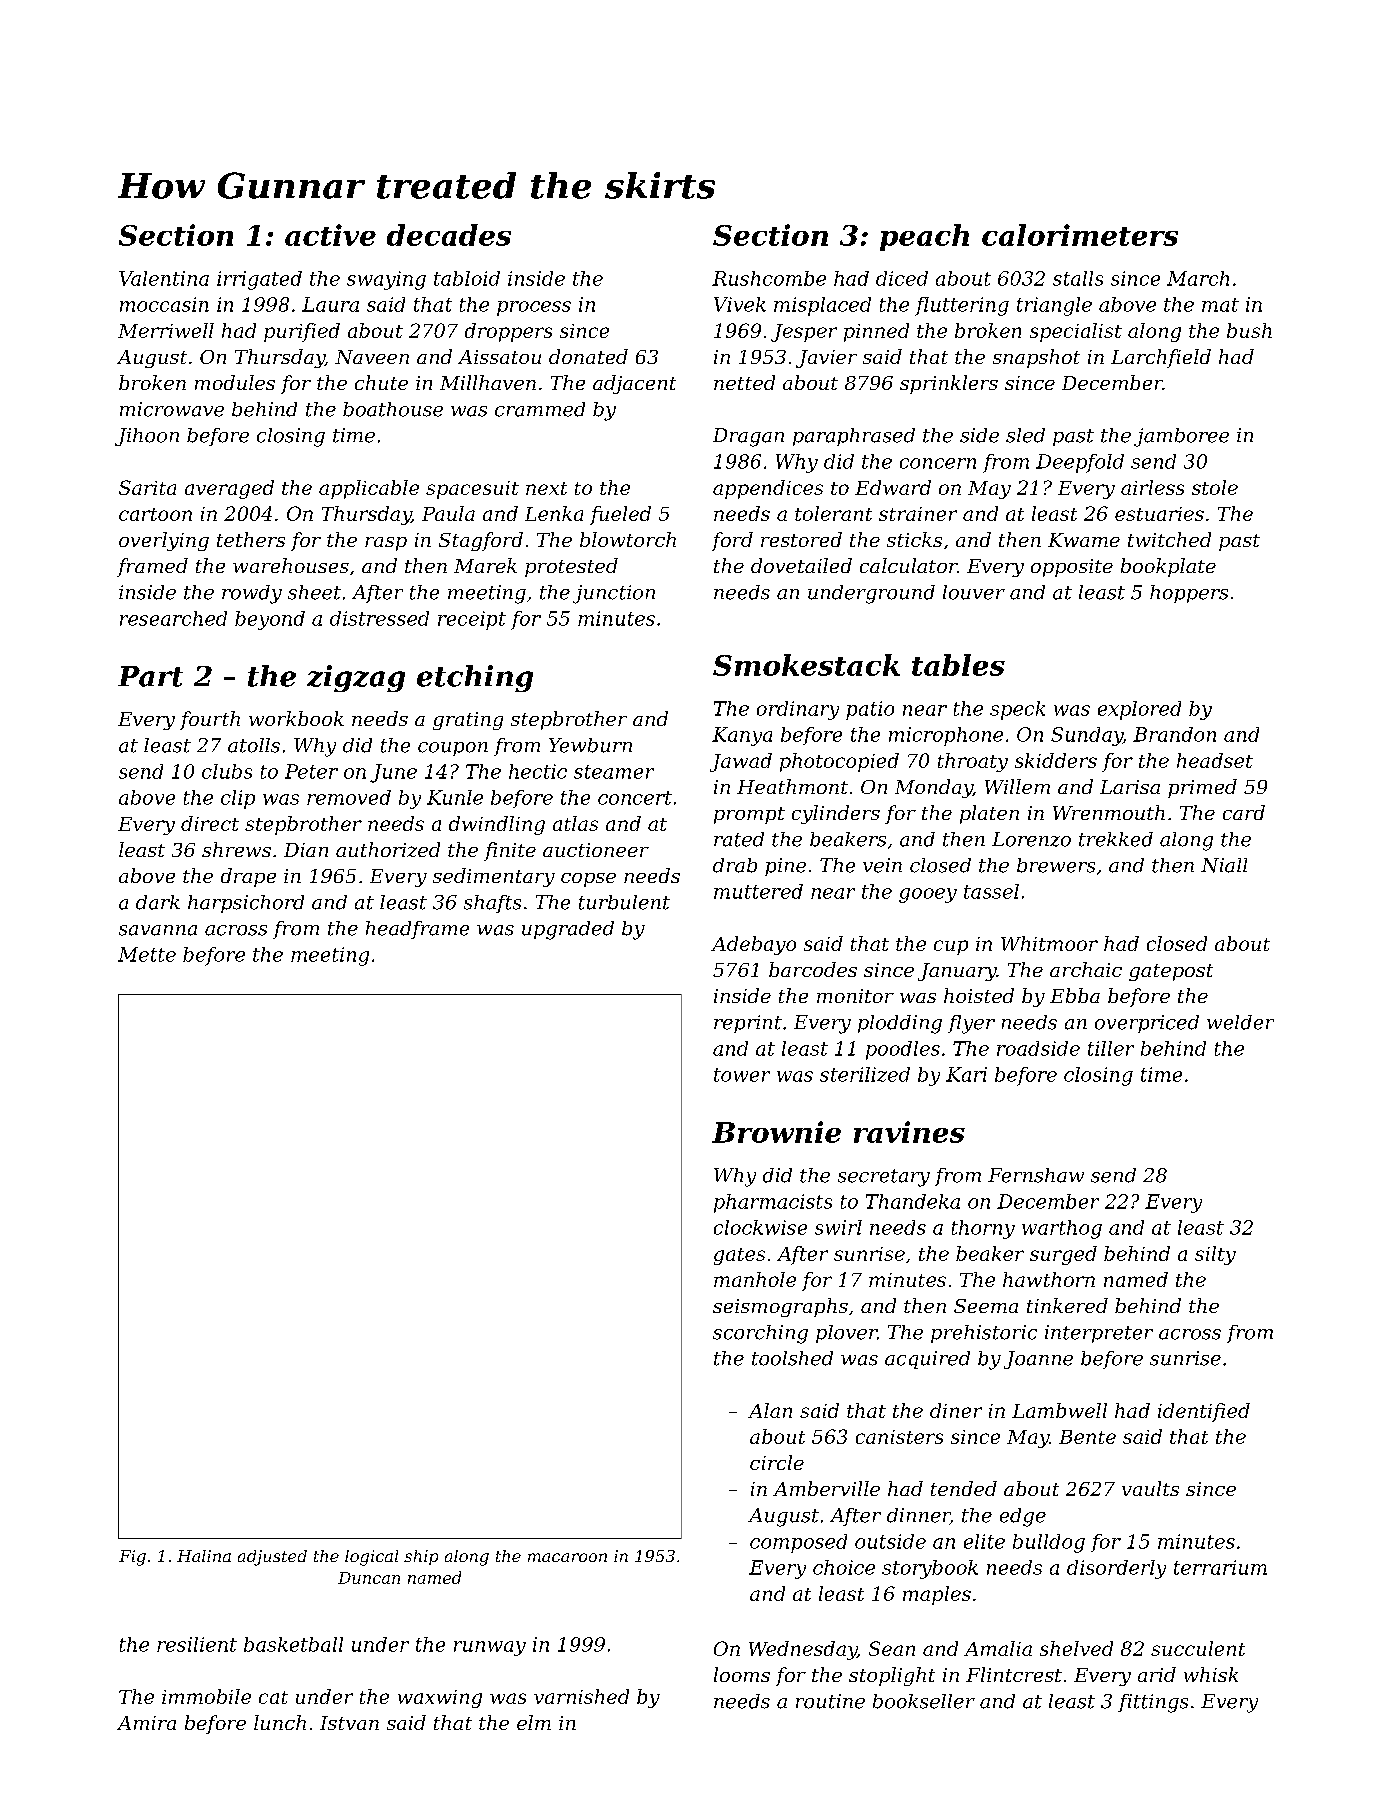 This image has height=1805, width=1395. Describe the element at coordinates (833, 513) in the image. I see `tolerant` at that location.
